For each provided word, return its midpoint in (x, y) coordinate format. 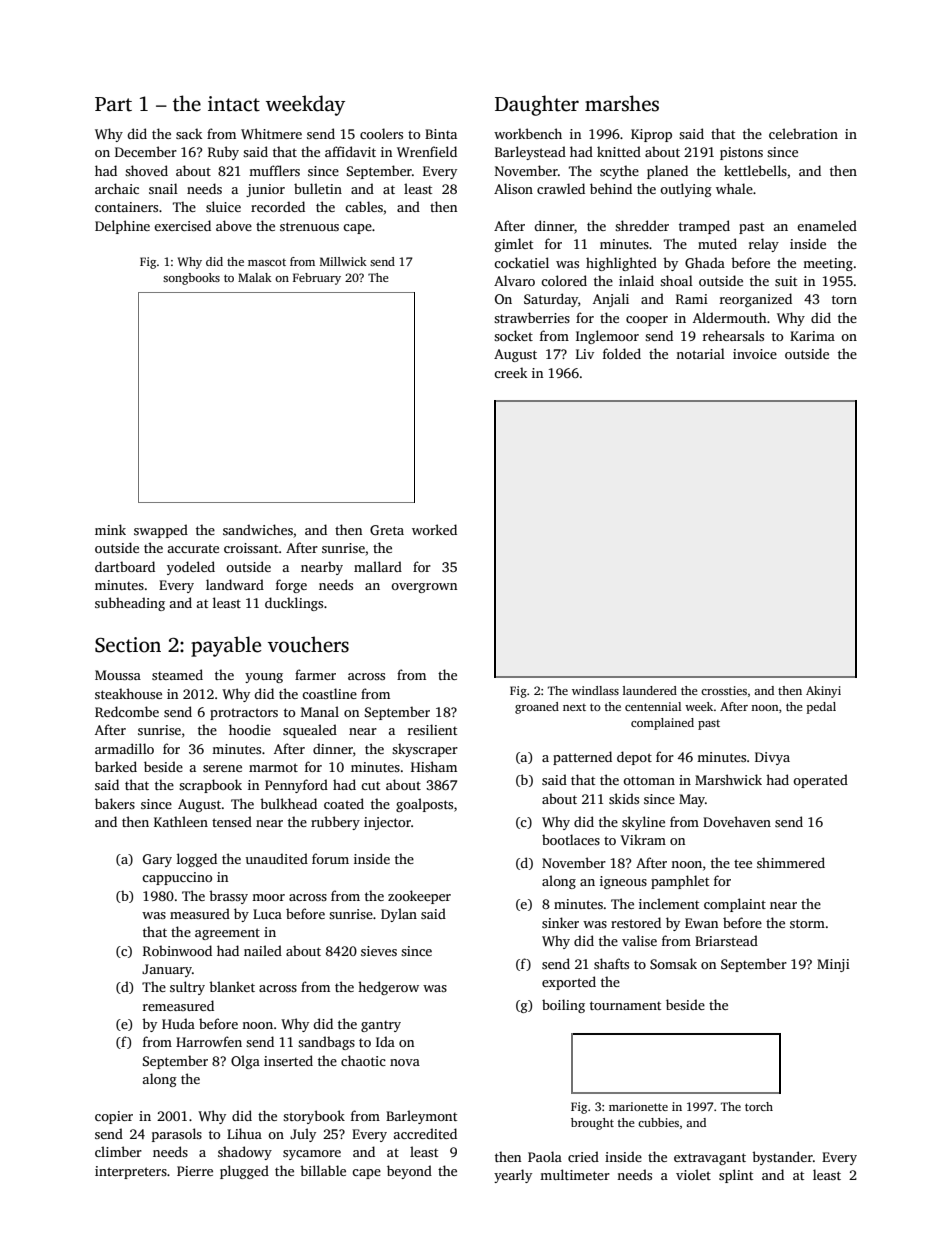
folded (622, 353)
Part (113, 104)
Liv (585, 354)
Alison (513, 188)
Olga (245, 1062)
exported (569, 983)
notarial (700, 353)
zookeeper (419, 897)
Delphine (122, 227)
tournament (625, 1005)
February (317, 279)
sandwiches (258, 529)
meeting (828, 264)
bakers (115, 803)
